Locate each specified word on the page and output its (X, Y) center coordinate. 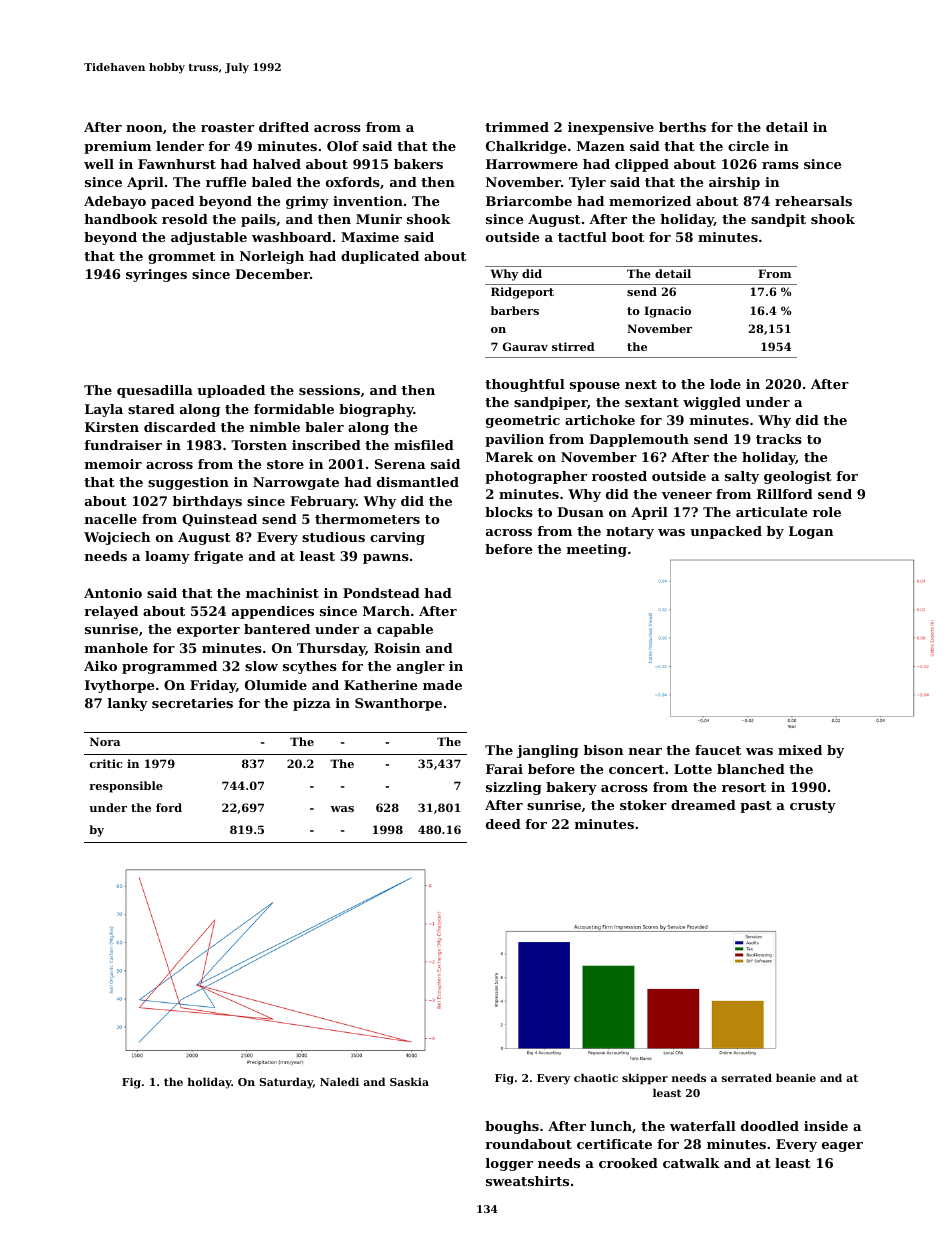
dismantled (418, 482)
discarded (180, 427)
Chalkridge (526, 147)
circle (748, 146)
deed (503, 824)
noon (144, 128)
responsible (126, 787)
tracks (779, 439)
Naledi (339, 1081)
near (645, 751)
